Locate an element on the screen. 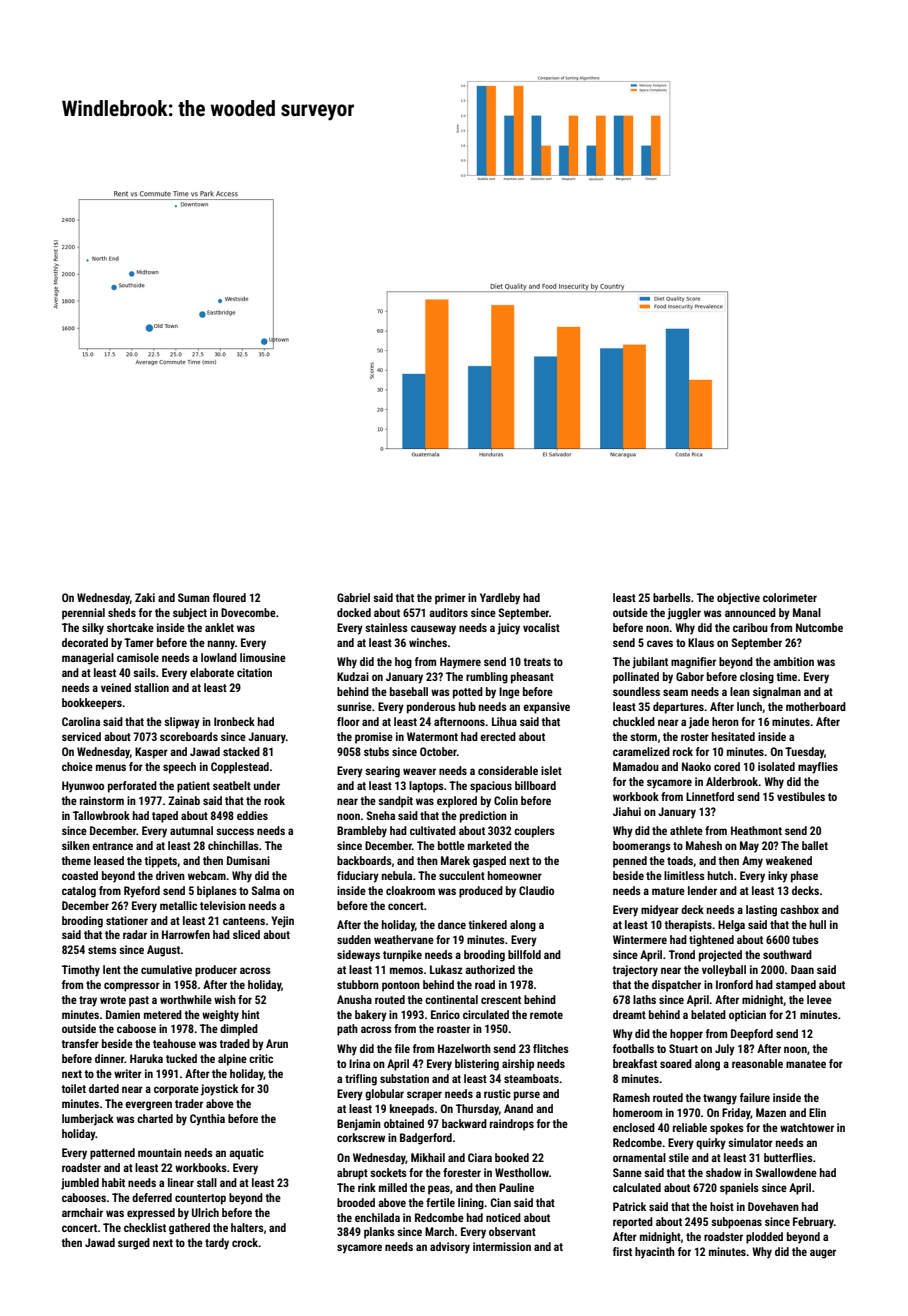 The image size is (908, 1316). colorimeter is located at coordinates (790, 597).
